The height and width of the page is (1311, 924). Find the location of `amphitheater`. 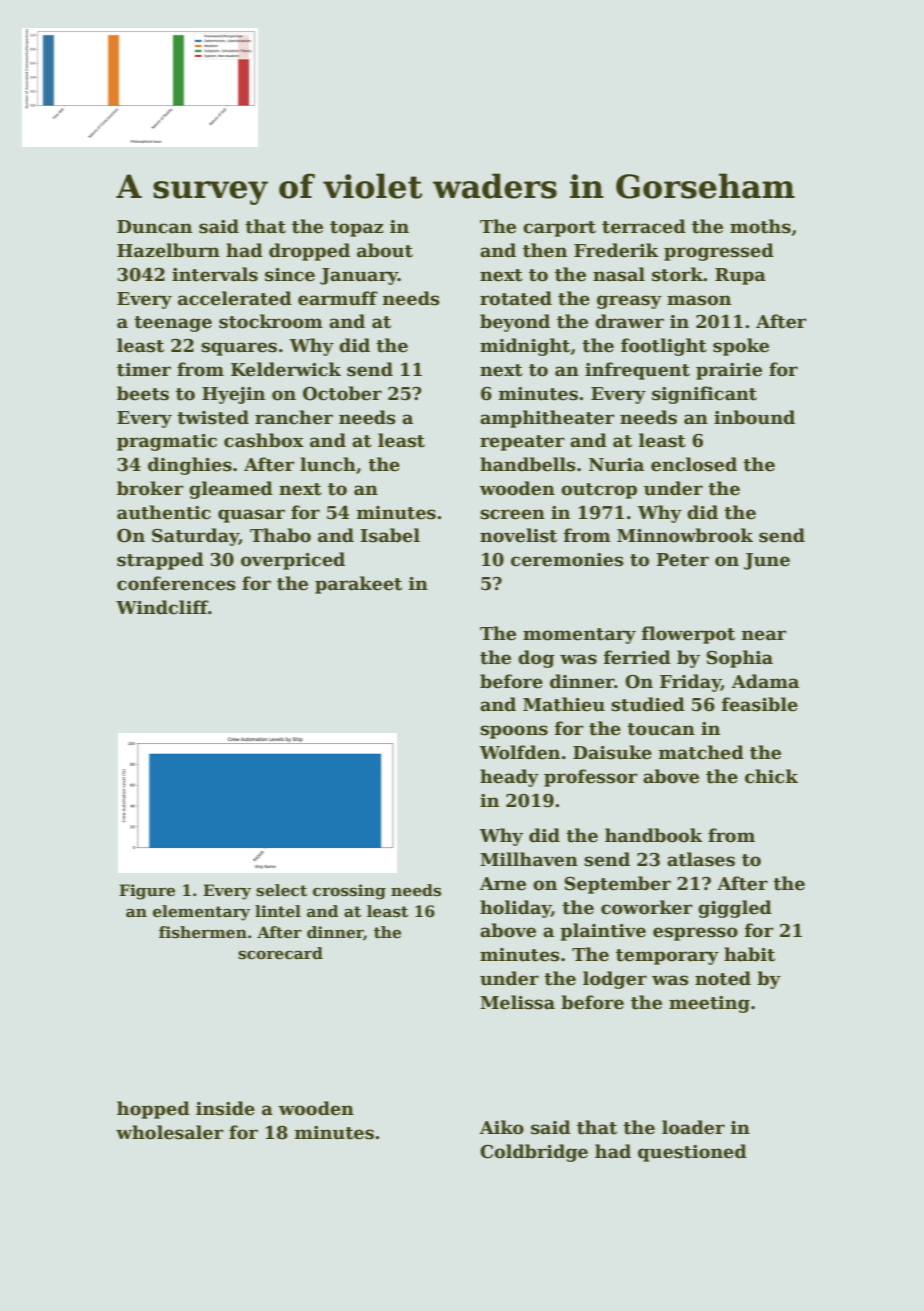

amphitheater is located at coordinates (547, 419).
